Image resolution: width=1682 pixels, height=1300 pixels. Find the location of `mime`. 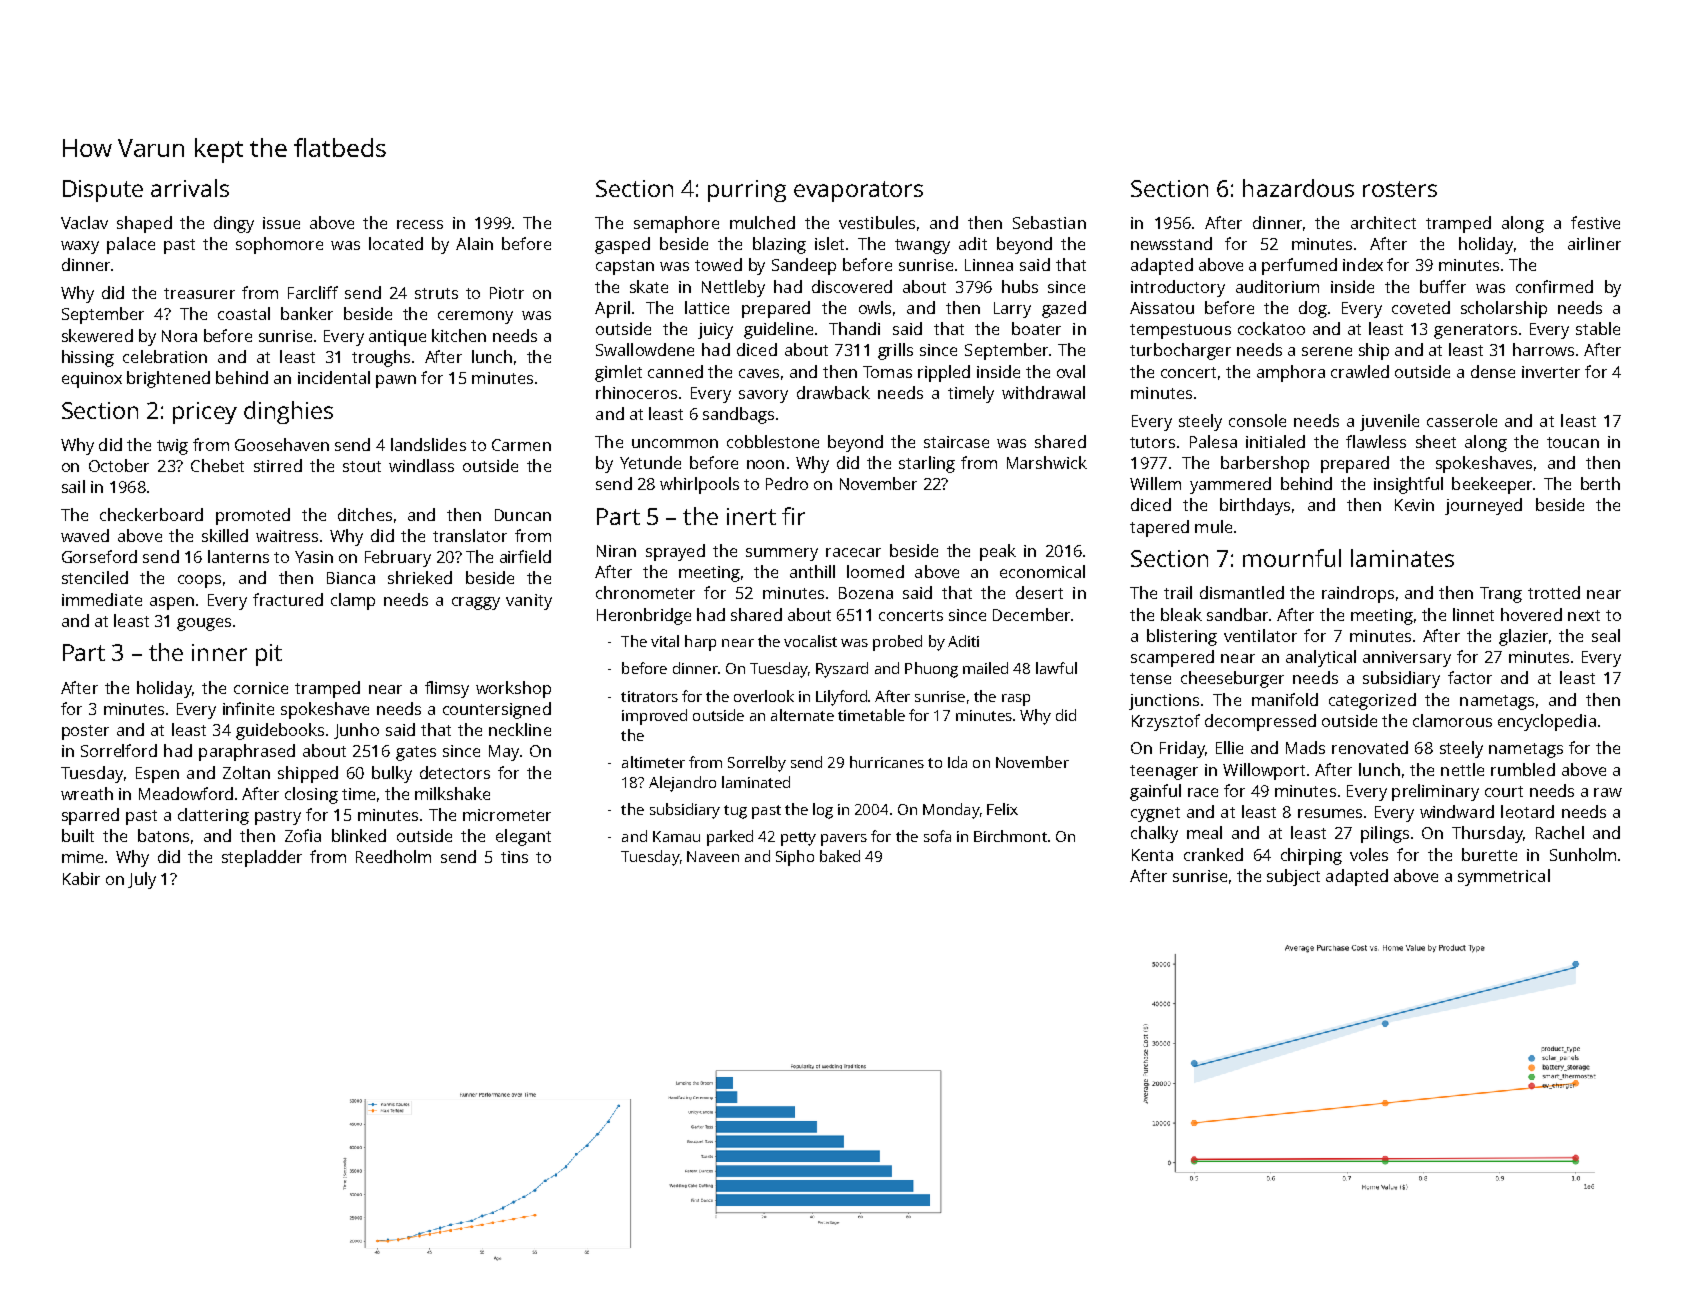

mime is located at coordinates (82, 857).
